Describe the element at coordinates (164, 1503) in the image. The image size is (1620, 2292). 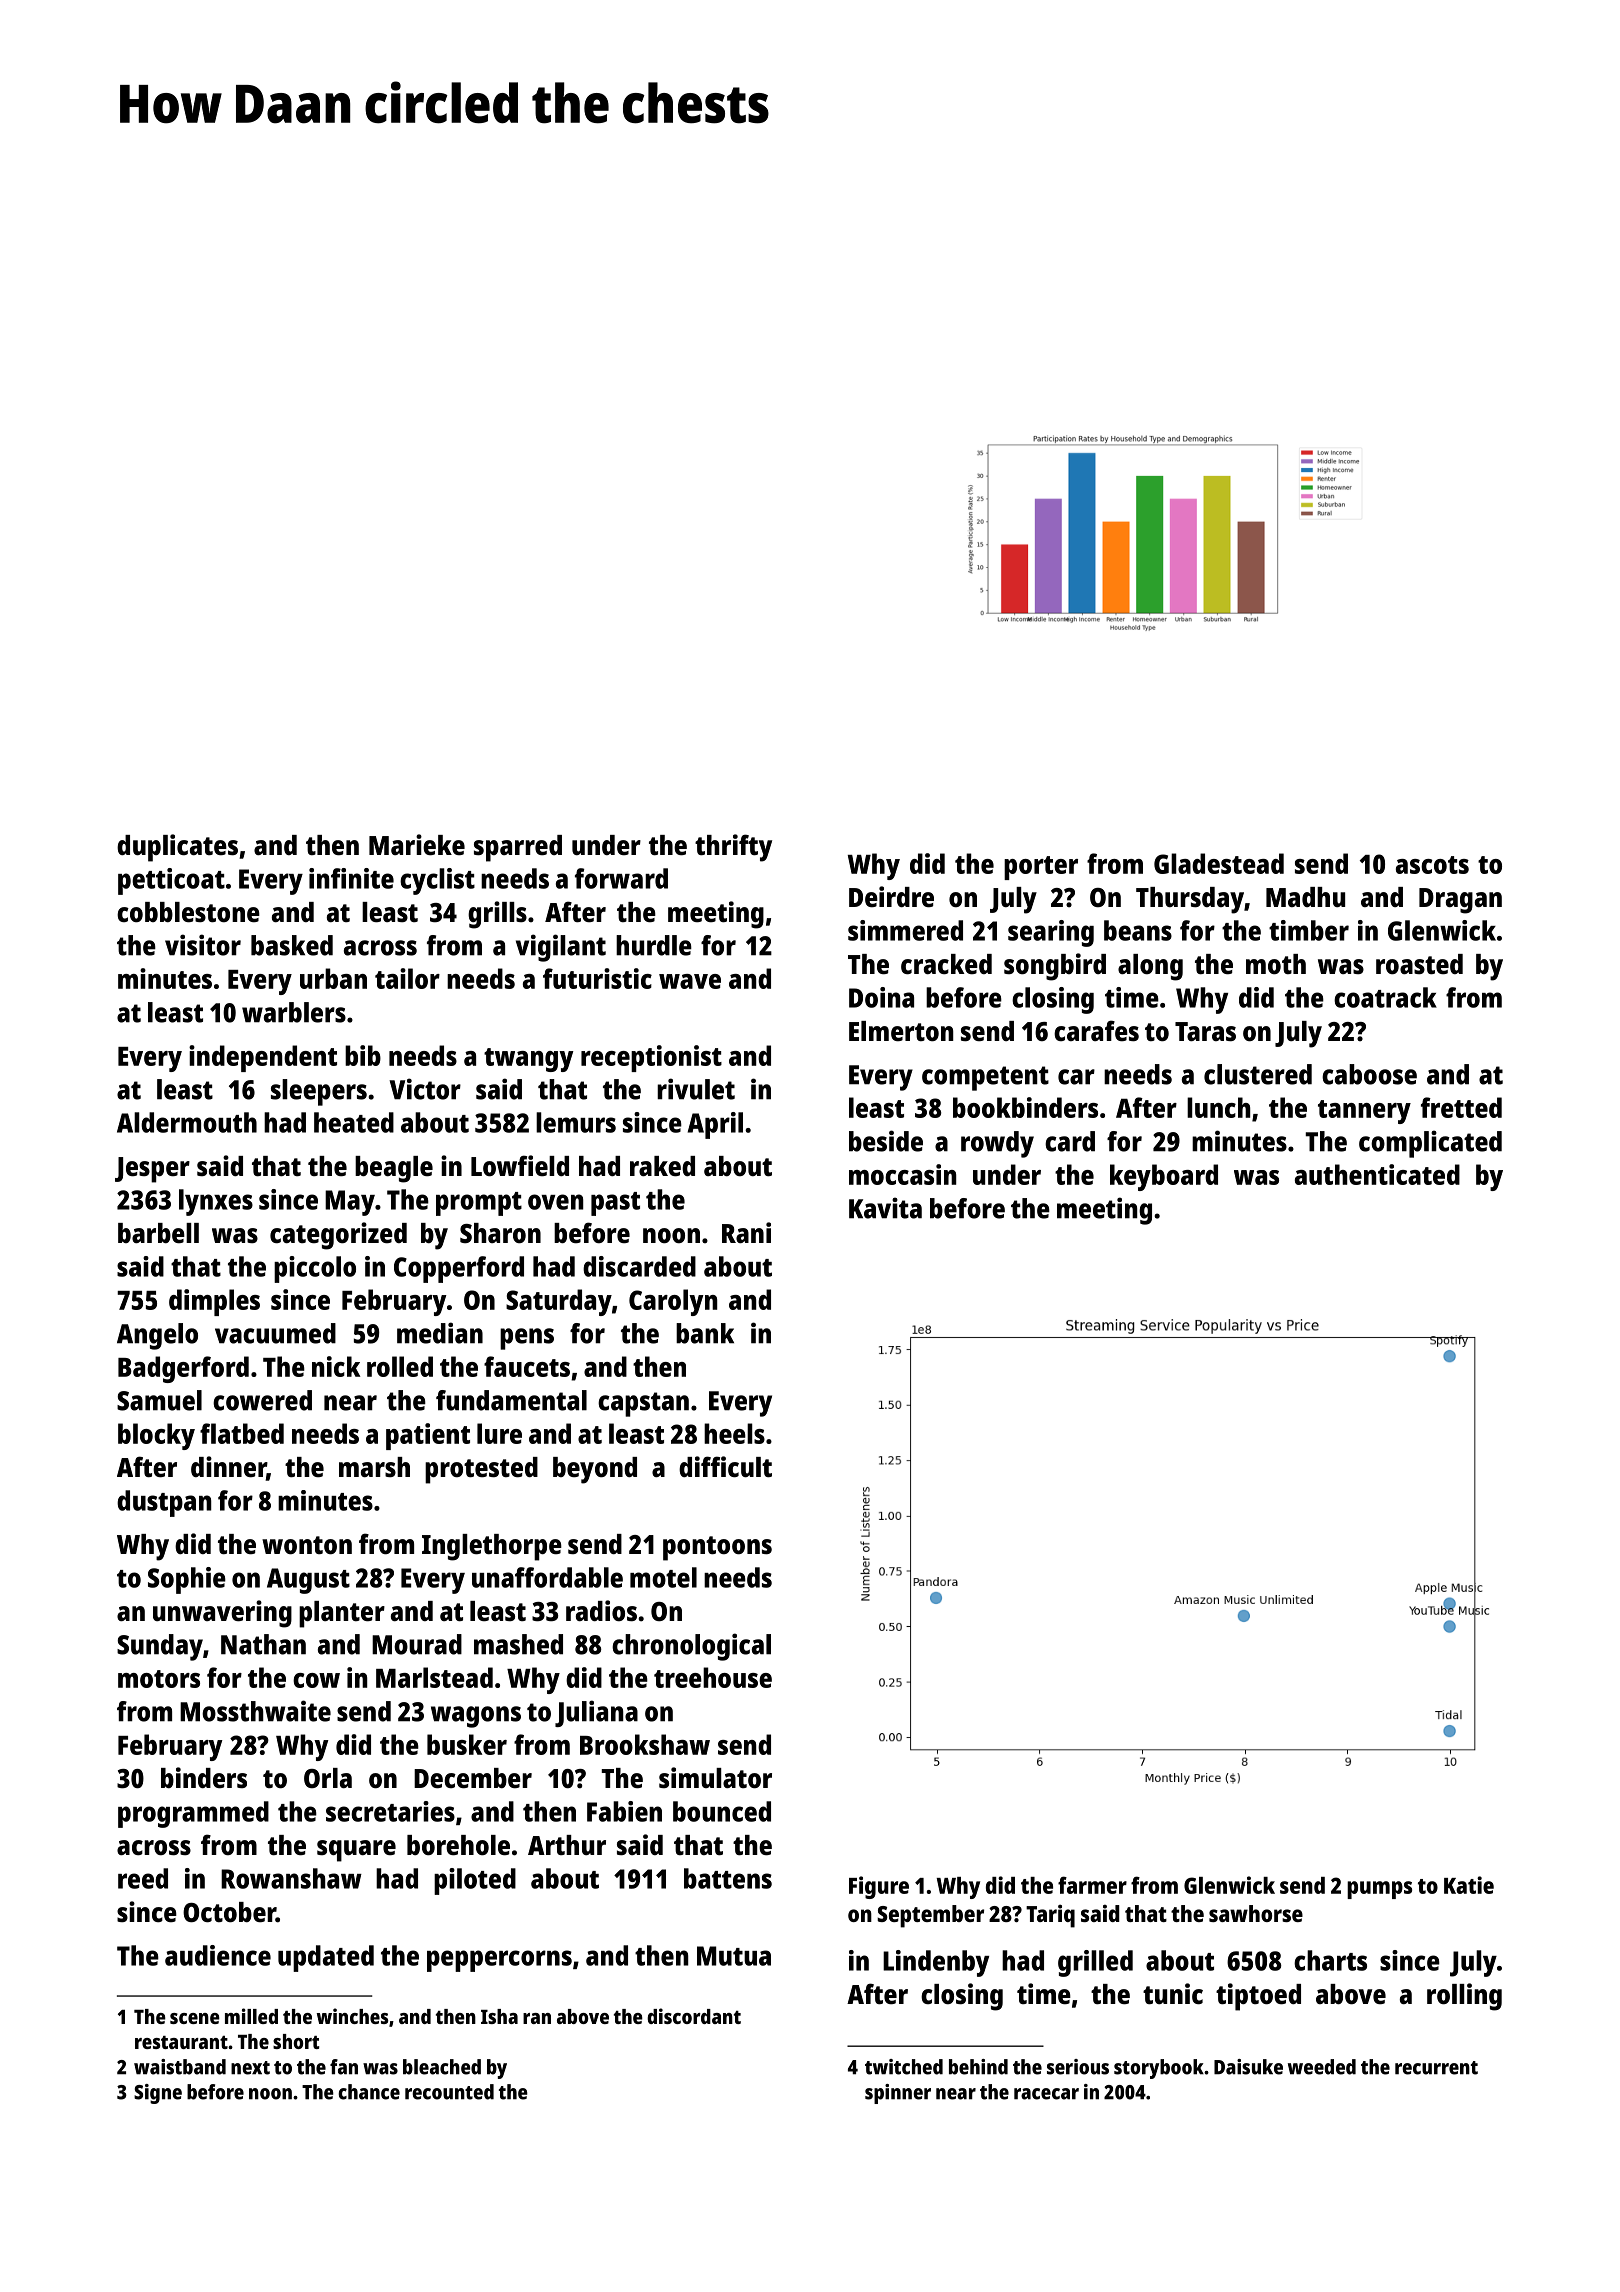
I see `dustpan` at that location.
